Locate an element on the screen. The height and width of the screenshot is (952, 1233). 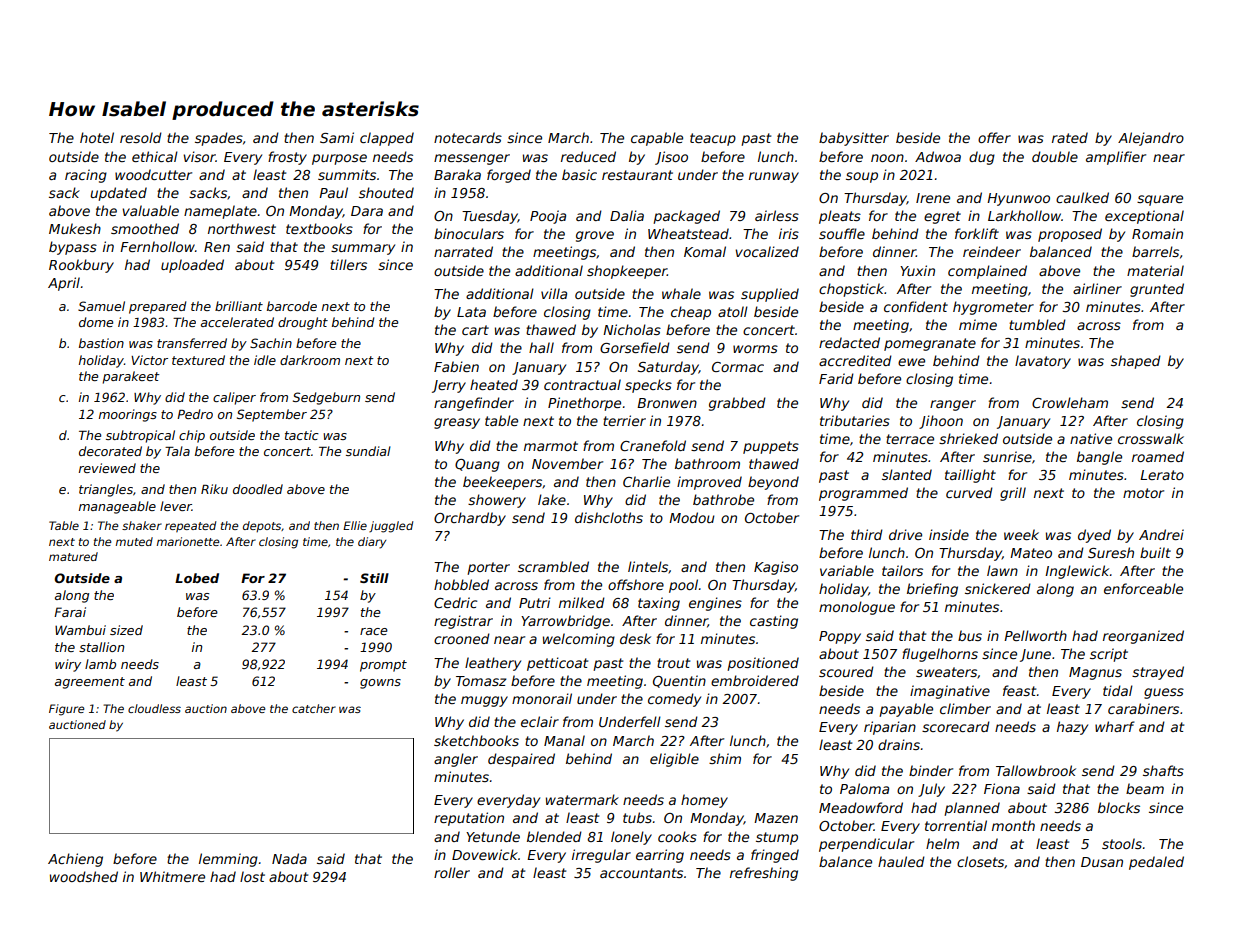
teacup is located at coordinates (713, 139).
